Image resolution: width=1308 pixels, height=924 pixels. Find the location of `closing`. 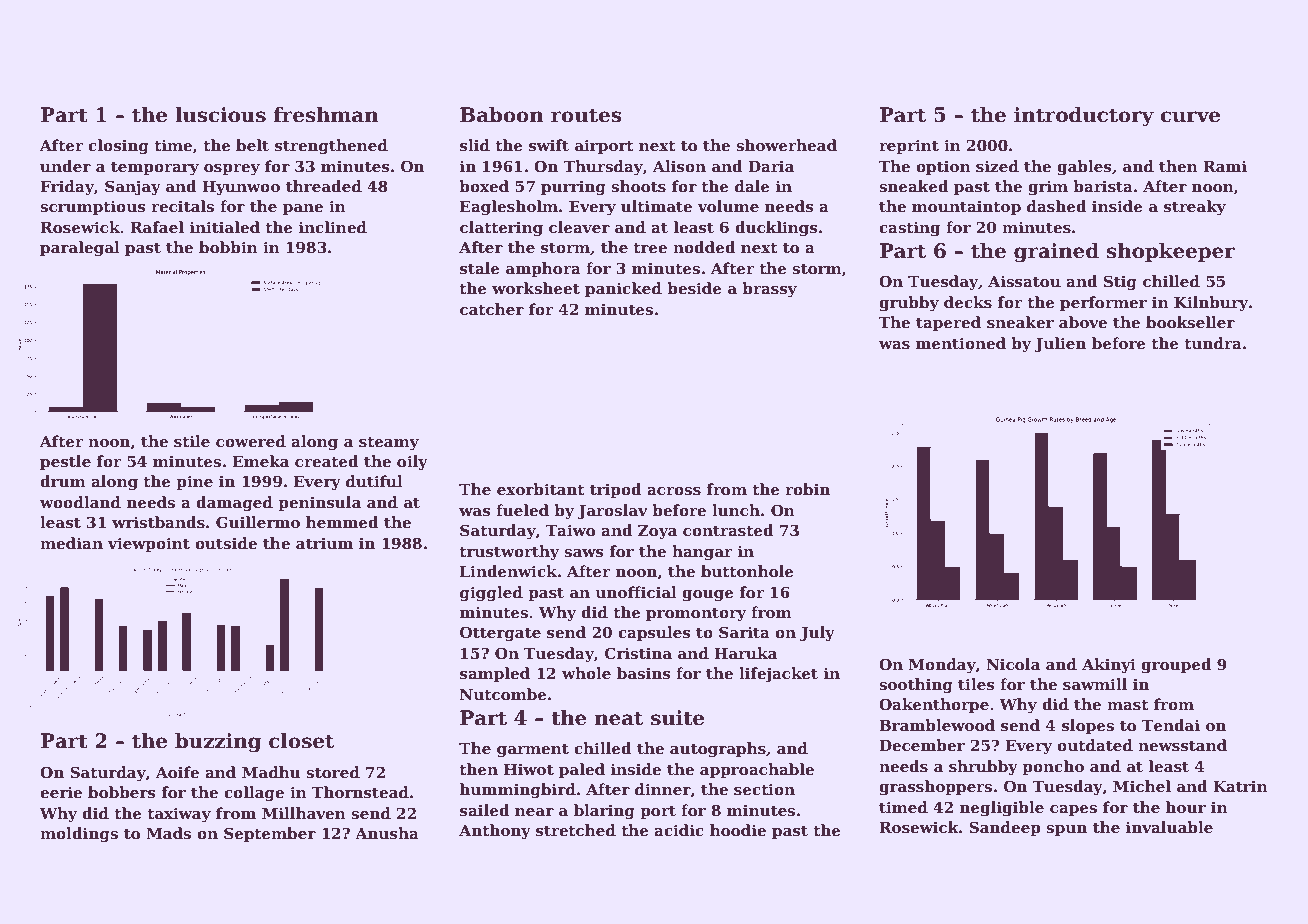

closing is located at coordinates (118, 147).
